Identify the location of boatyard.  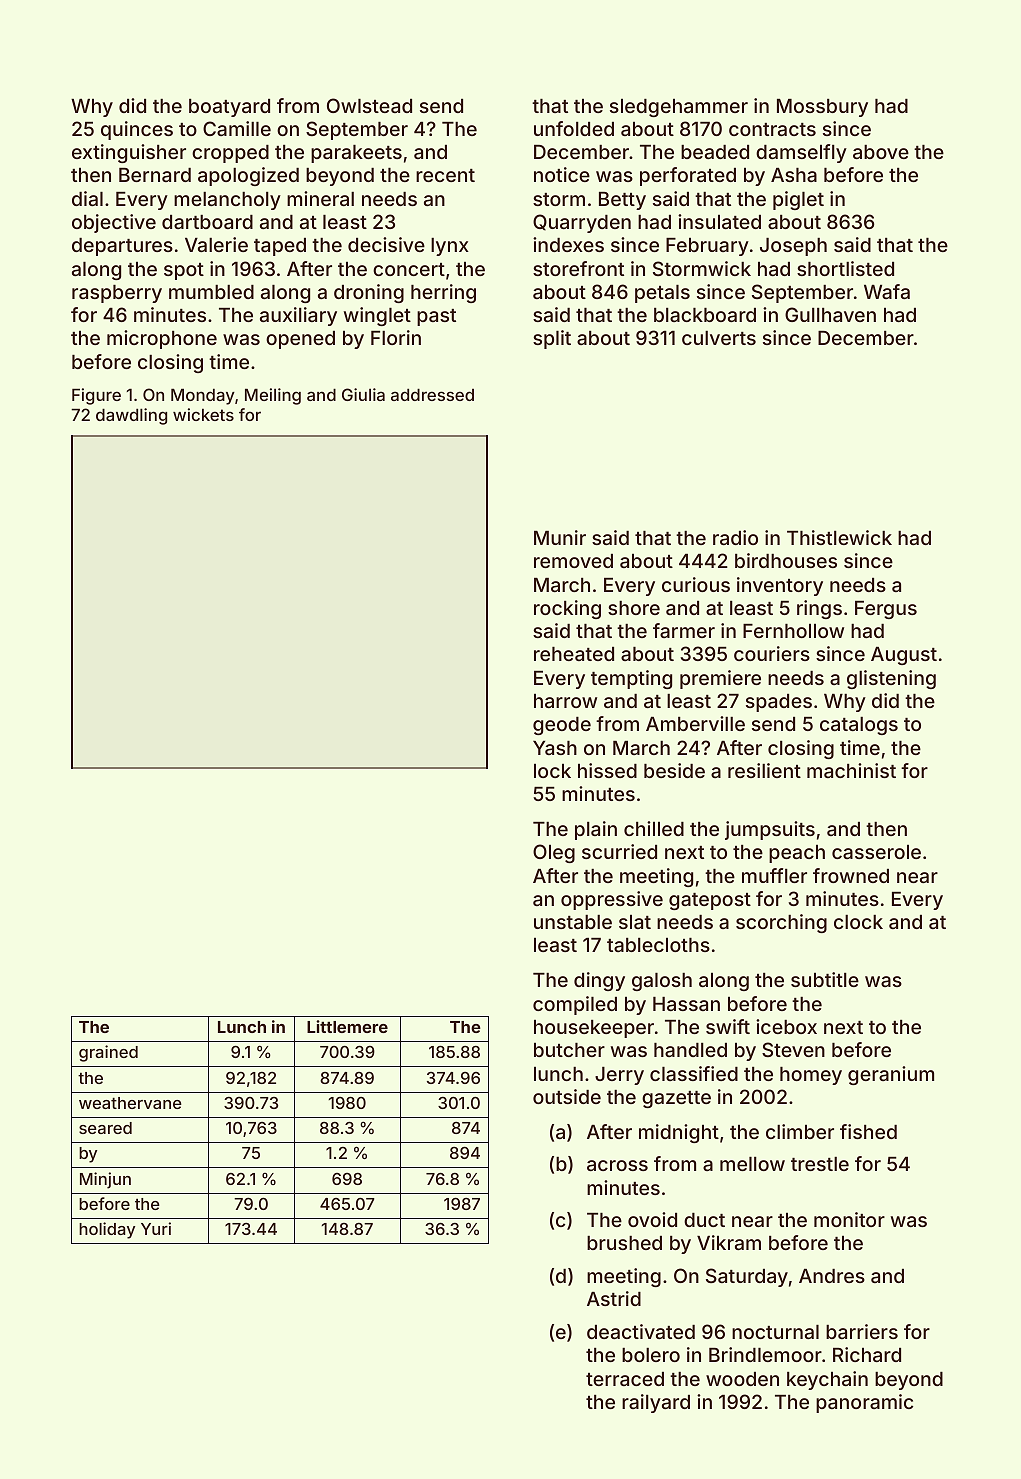
(229, 108).
